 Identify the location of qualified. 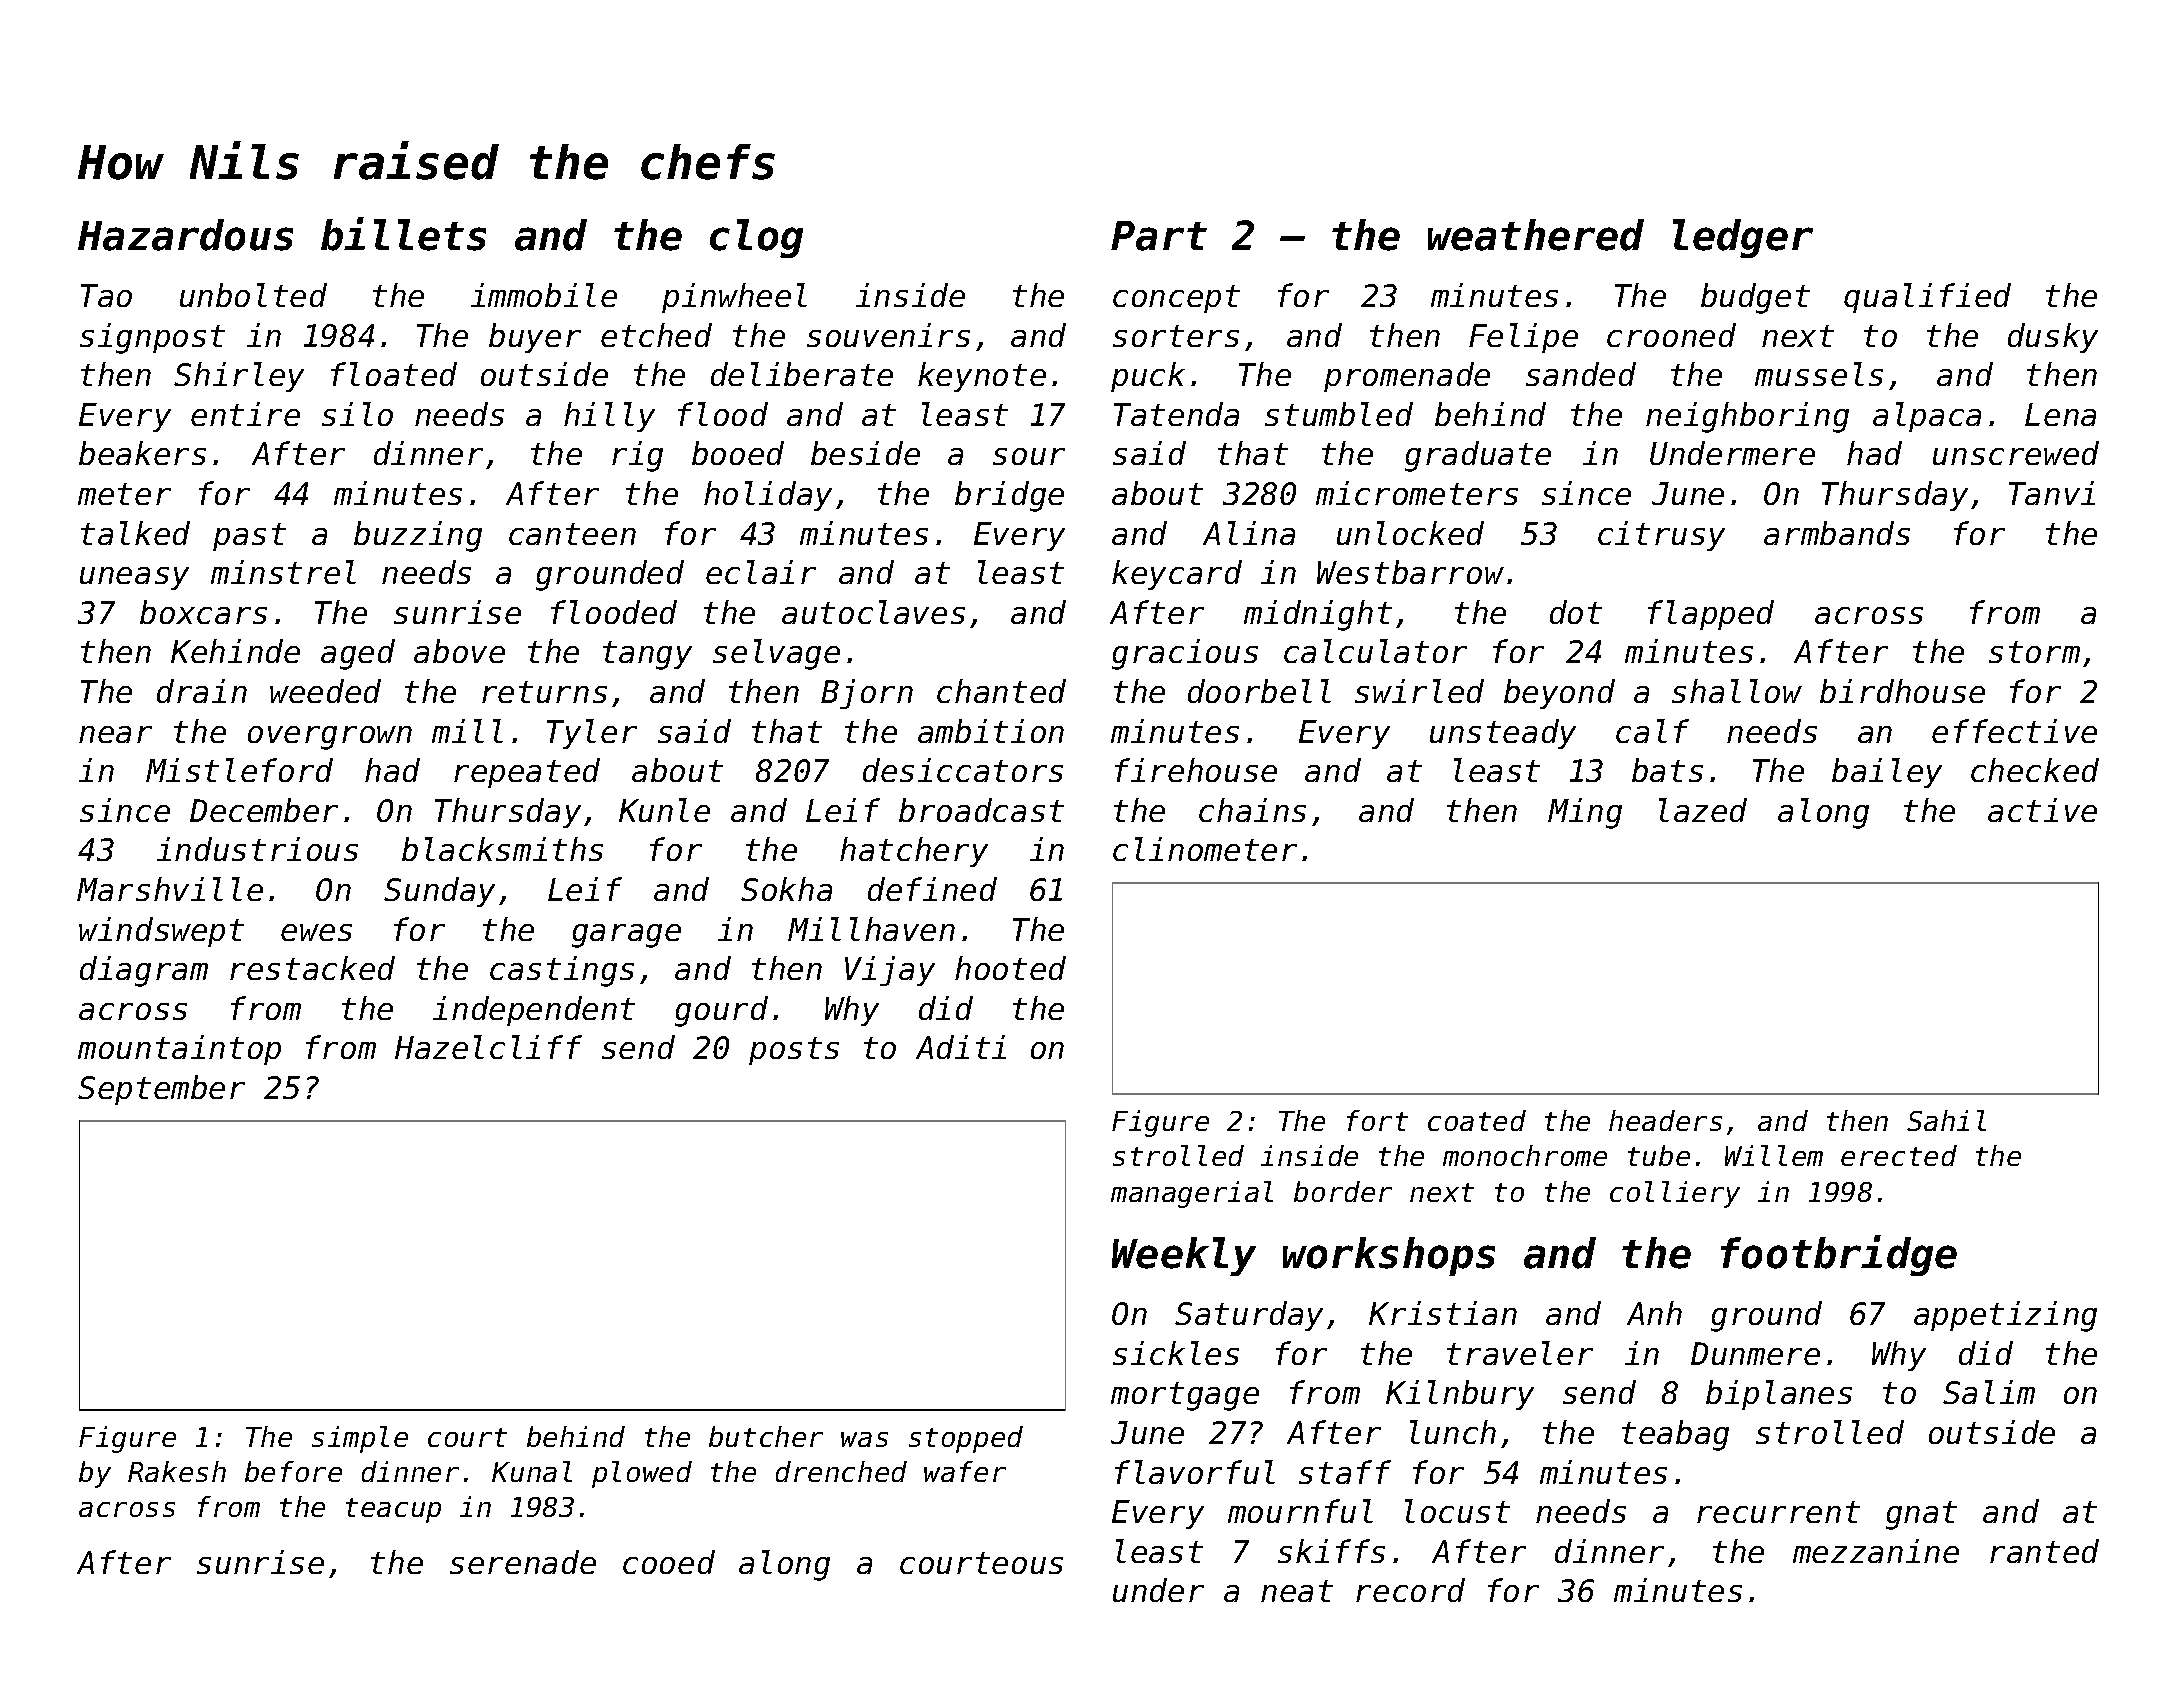
(1927, 298).
